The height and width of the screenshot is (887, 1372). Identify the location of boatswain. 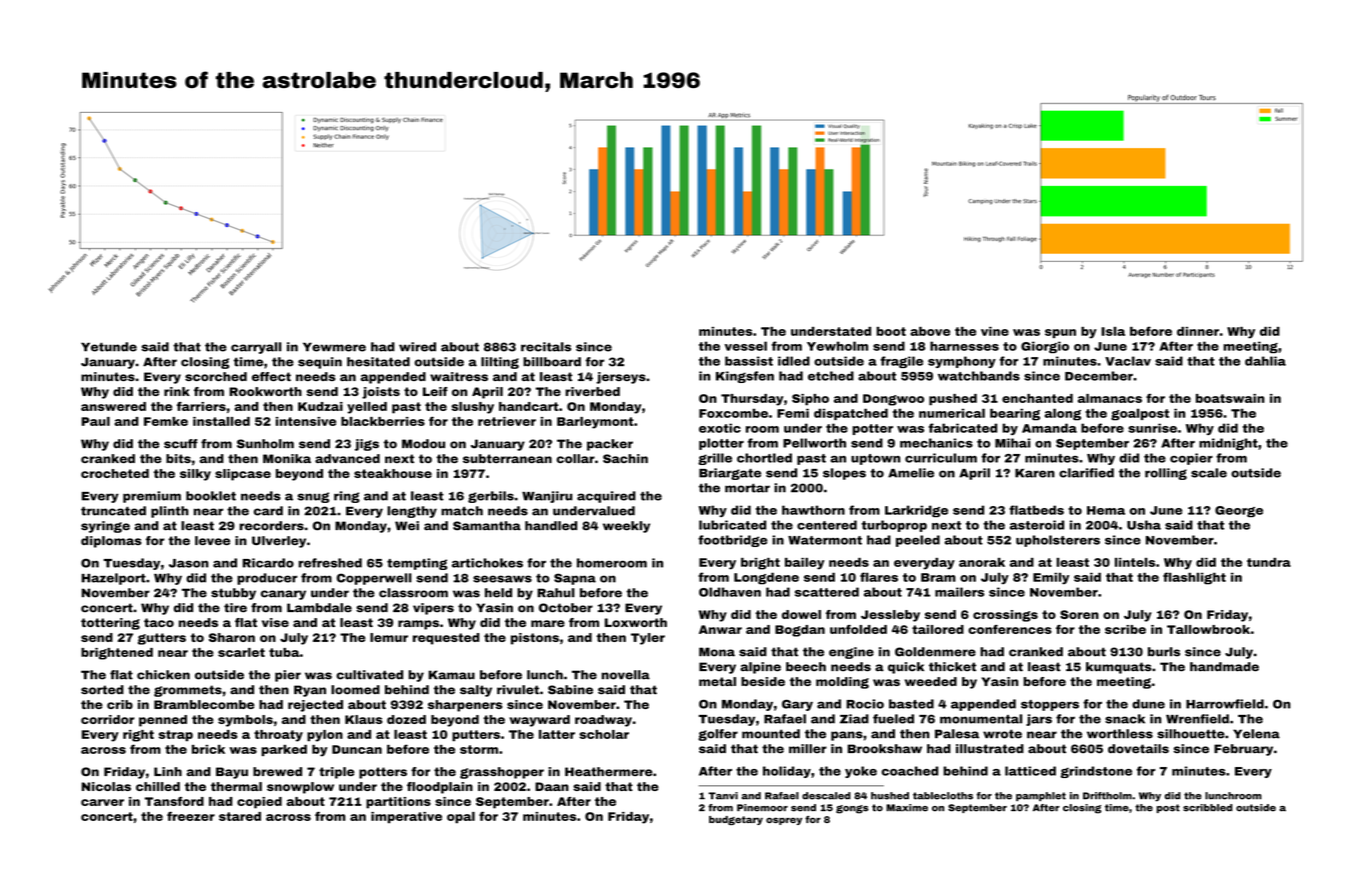
(1230, 398).
